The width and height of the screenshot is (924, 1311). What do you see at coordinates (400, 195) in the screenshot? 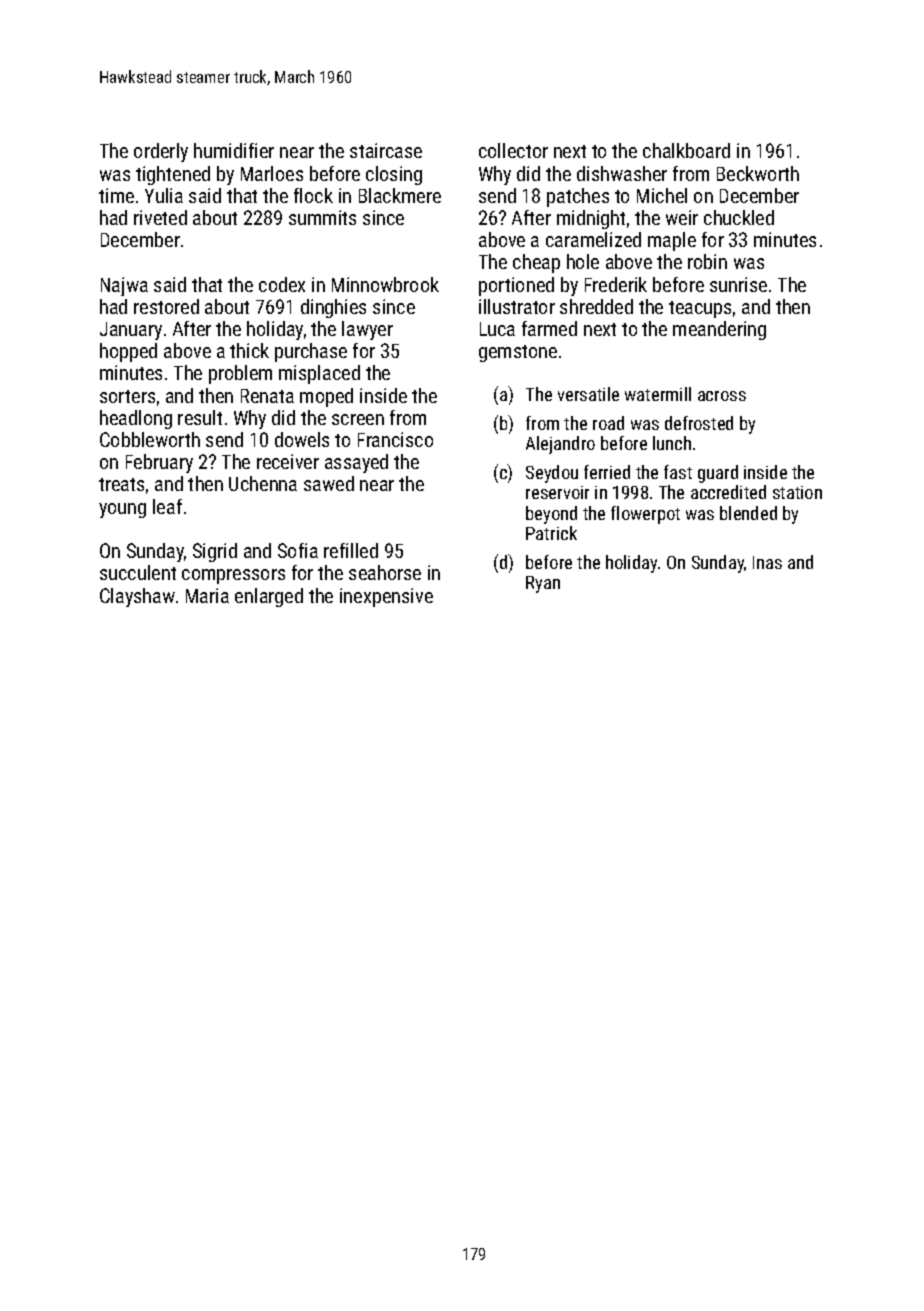
I see `Blackmere` at bounding box center [400, 195].
